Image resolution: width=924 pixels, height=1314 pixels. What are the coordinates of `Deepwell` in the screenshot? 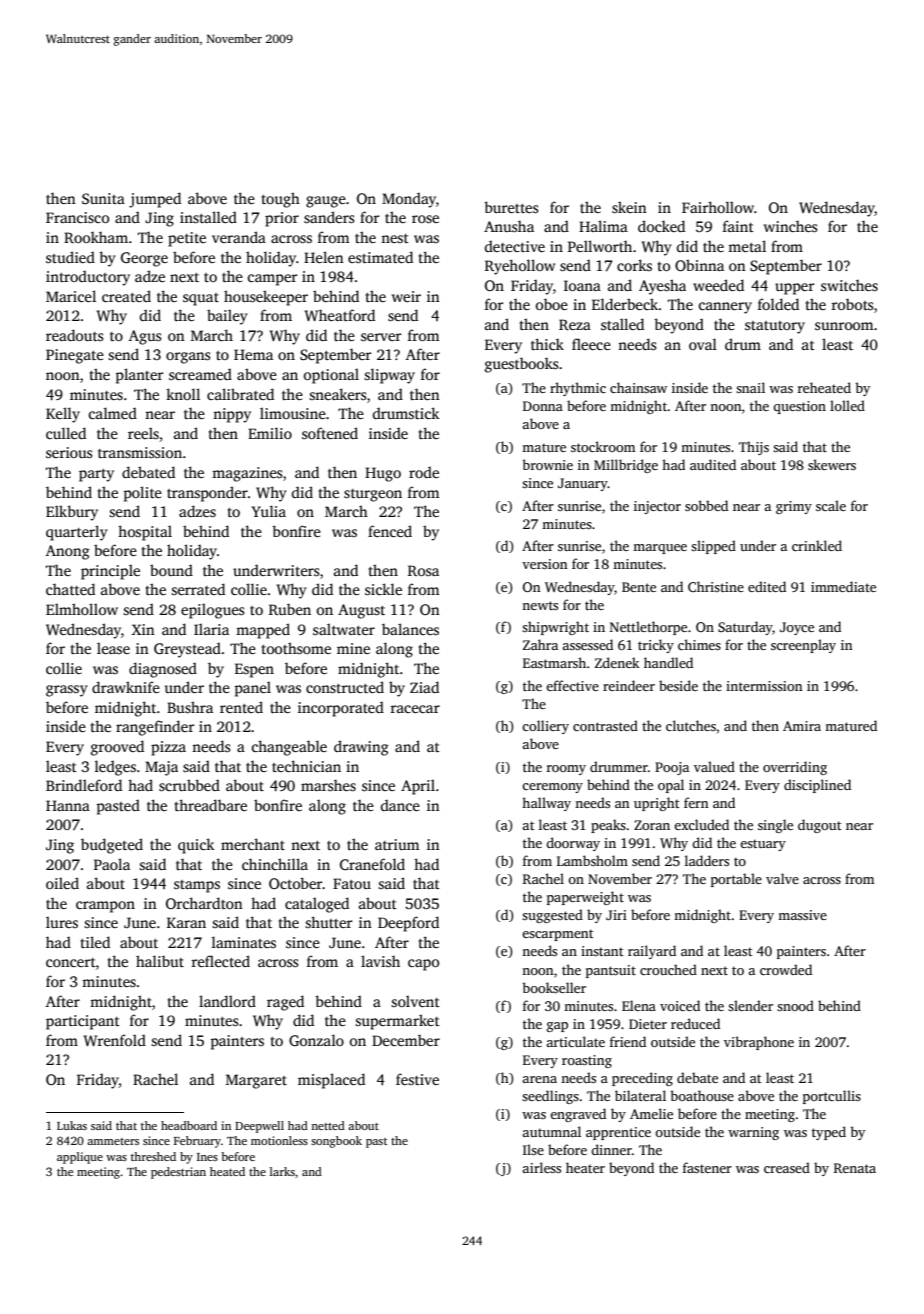 It's located at (259, 1127).
